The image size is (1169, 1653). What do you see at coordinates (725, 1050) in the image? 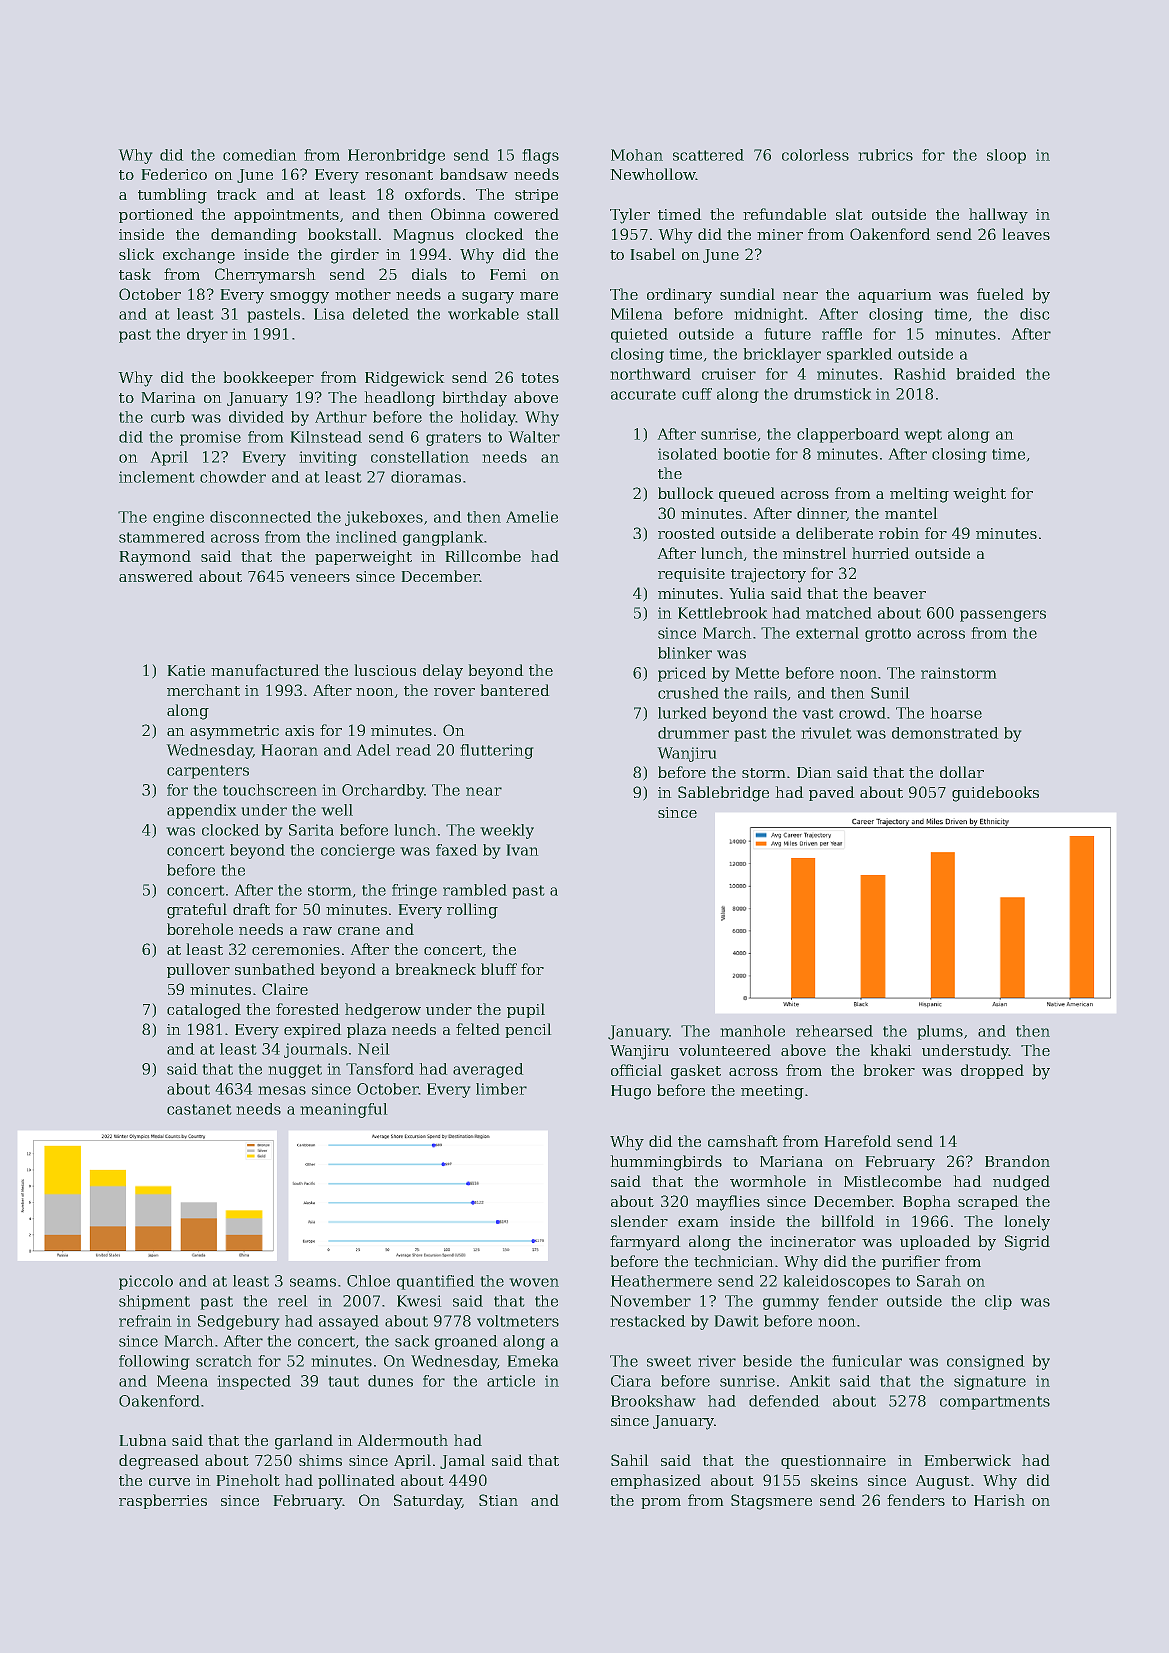
I see `volunteered` at bounding box center [725, 1050].
